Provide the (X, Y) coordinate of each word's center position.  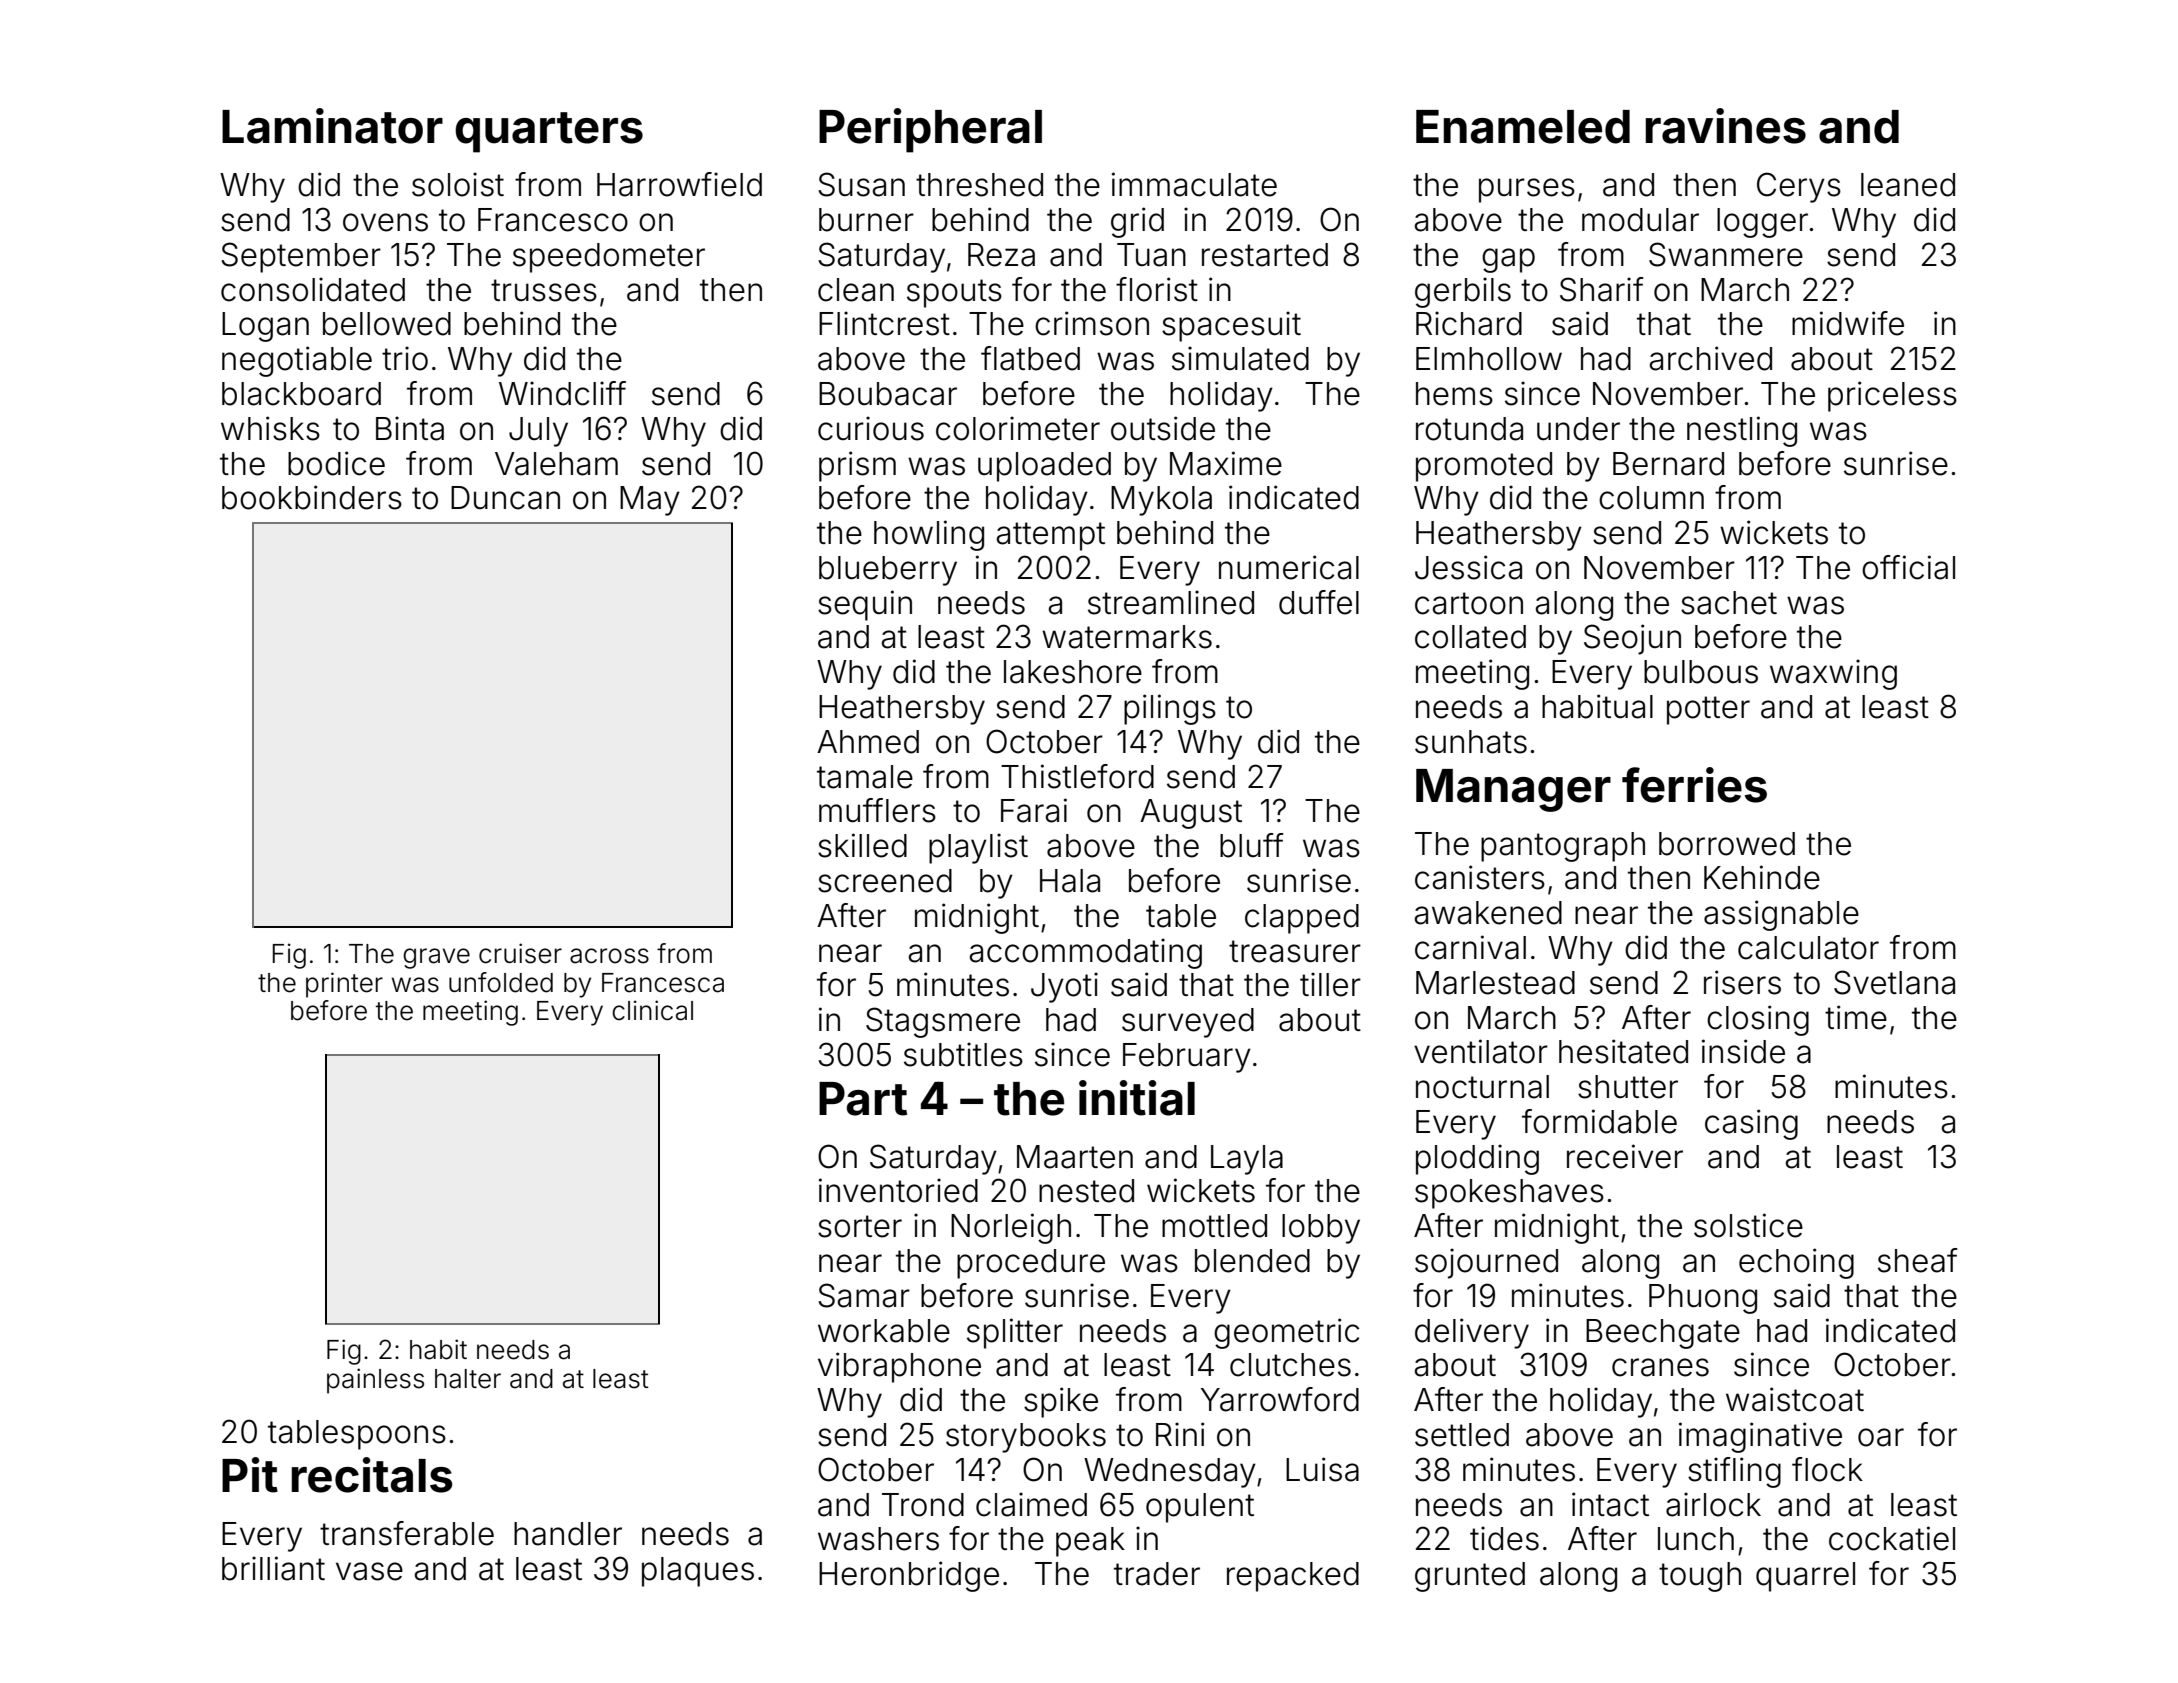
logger (1762, 223)
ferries (1694, 785)
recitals (372, 1475)
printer (344, 985)
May (650, 501)
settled (1462, 1435)
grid (1137, 222)
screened (885, 881)
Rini (1180, 1434)
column (1651, 498)
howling (929, 535)
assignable (1781, 915)
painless (375, 1381)
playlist (978, 848)
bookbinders (312, 497)
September (301, 257)
